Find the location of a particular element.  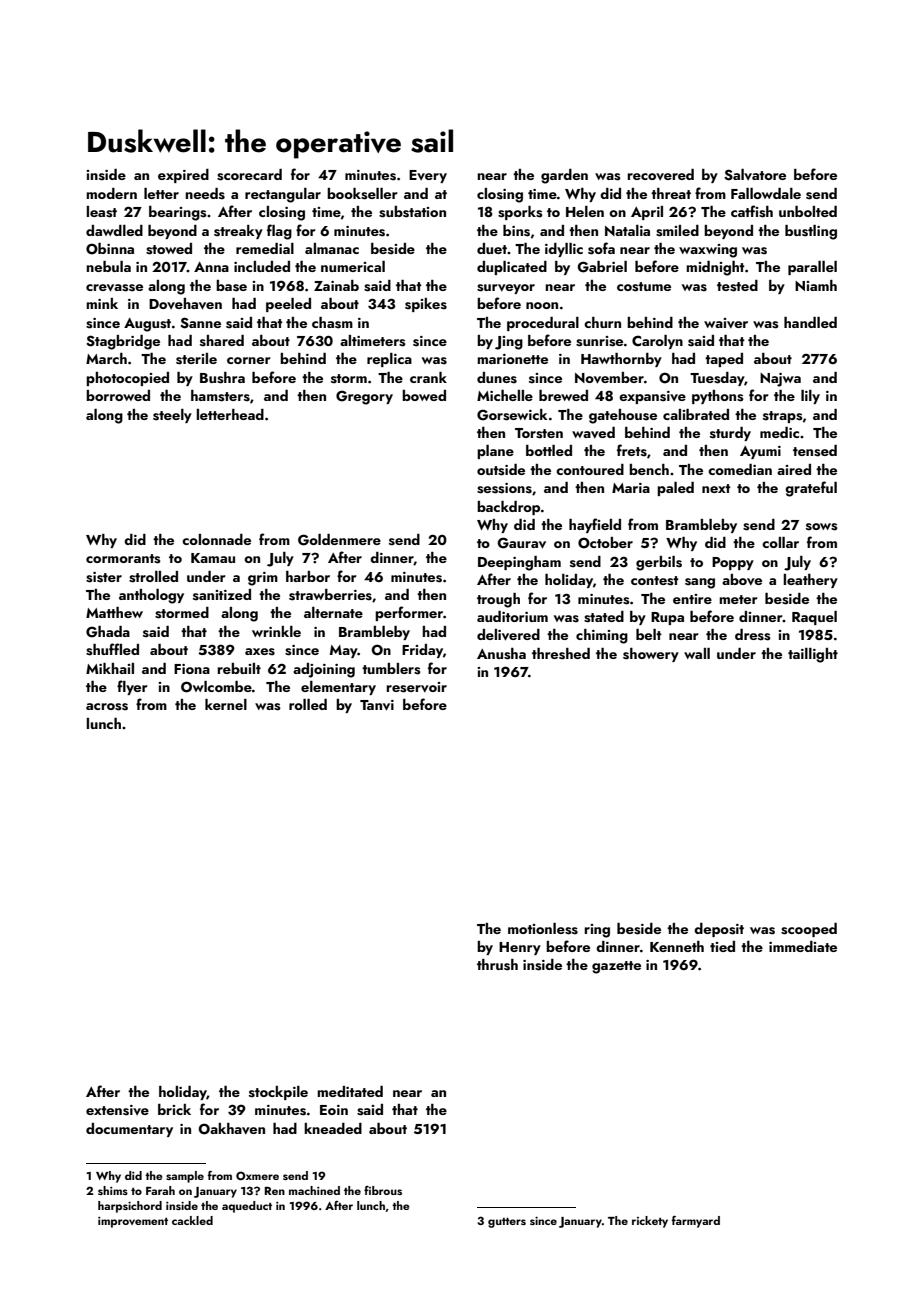

gutters is located at coordinates (507, 1223).
